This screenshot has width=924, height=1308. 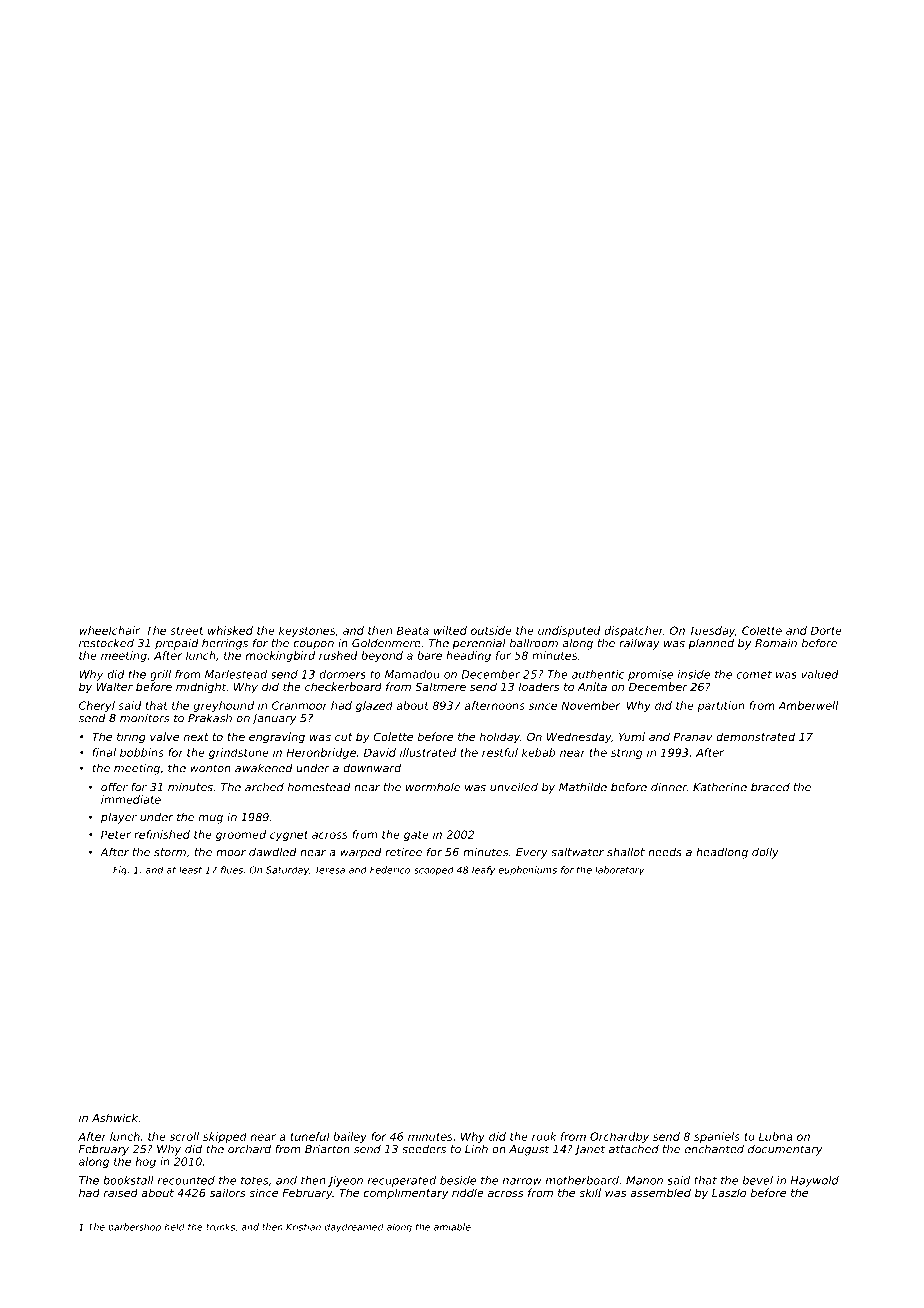 I want to click on Saturday, so click(x=287, y=870).
